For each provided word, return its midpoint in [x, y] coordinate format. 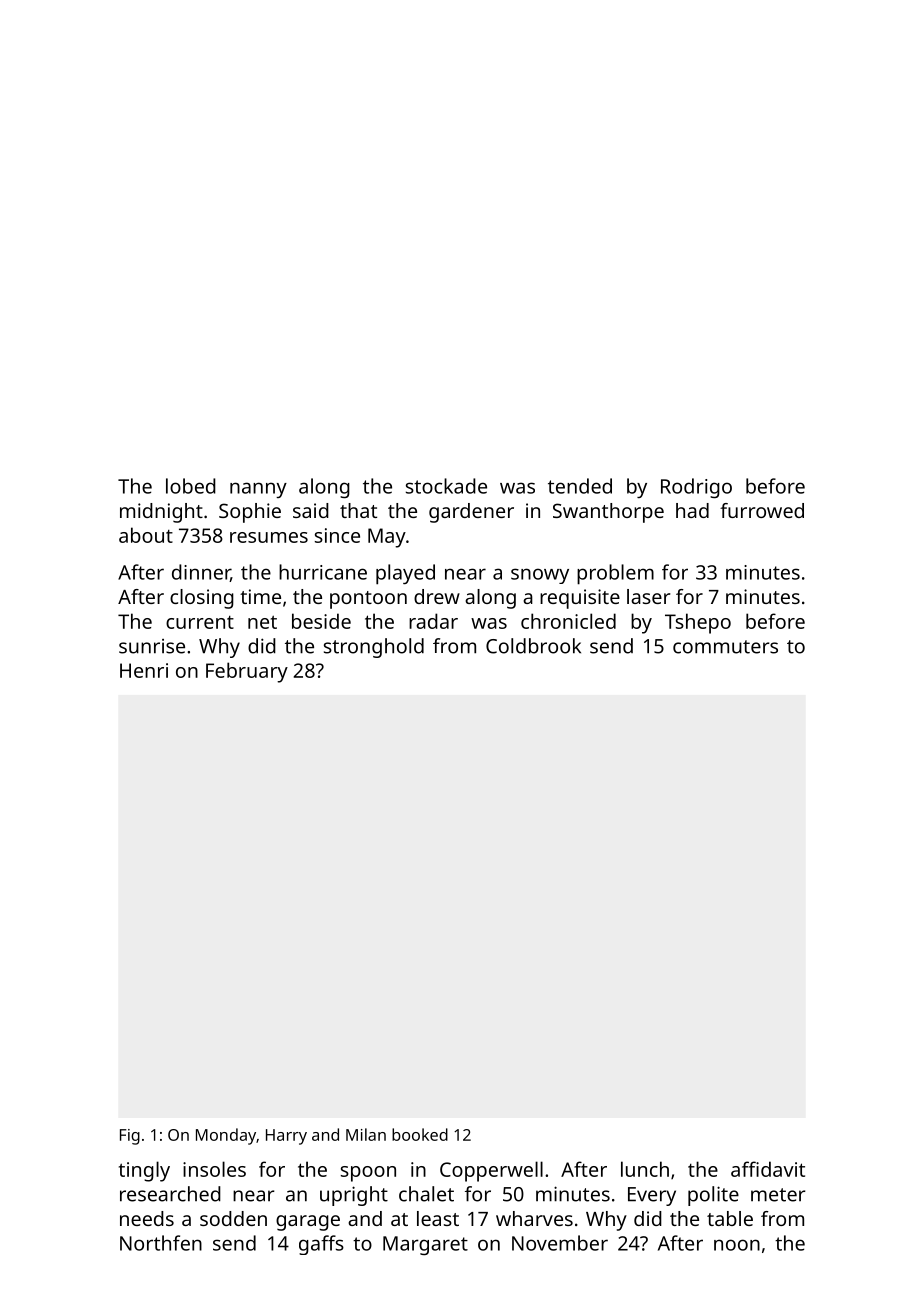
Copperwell [491, 1171]
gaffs [321, 1245]
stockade [446, 486]
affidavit [768, 1169]
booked [420, 1134]
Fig [130, 1137]
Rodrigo [696, 488]
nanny [258, 490]
